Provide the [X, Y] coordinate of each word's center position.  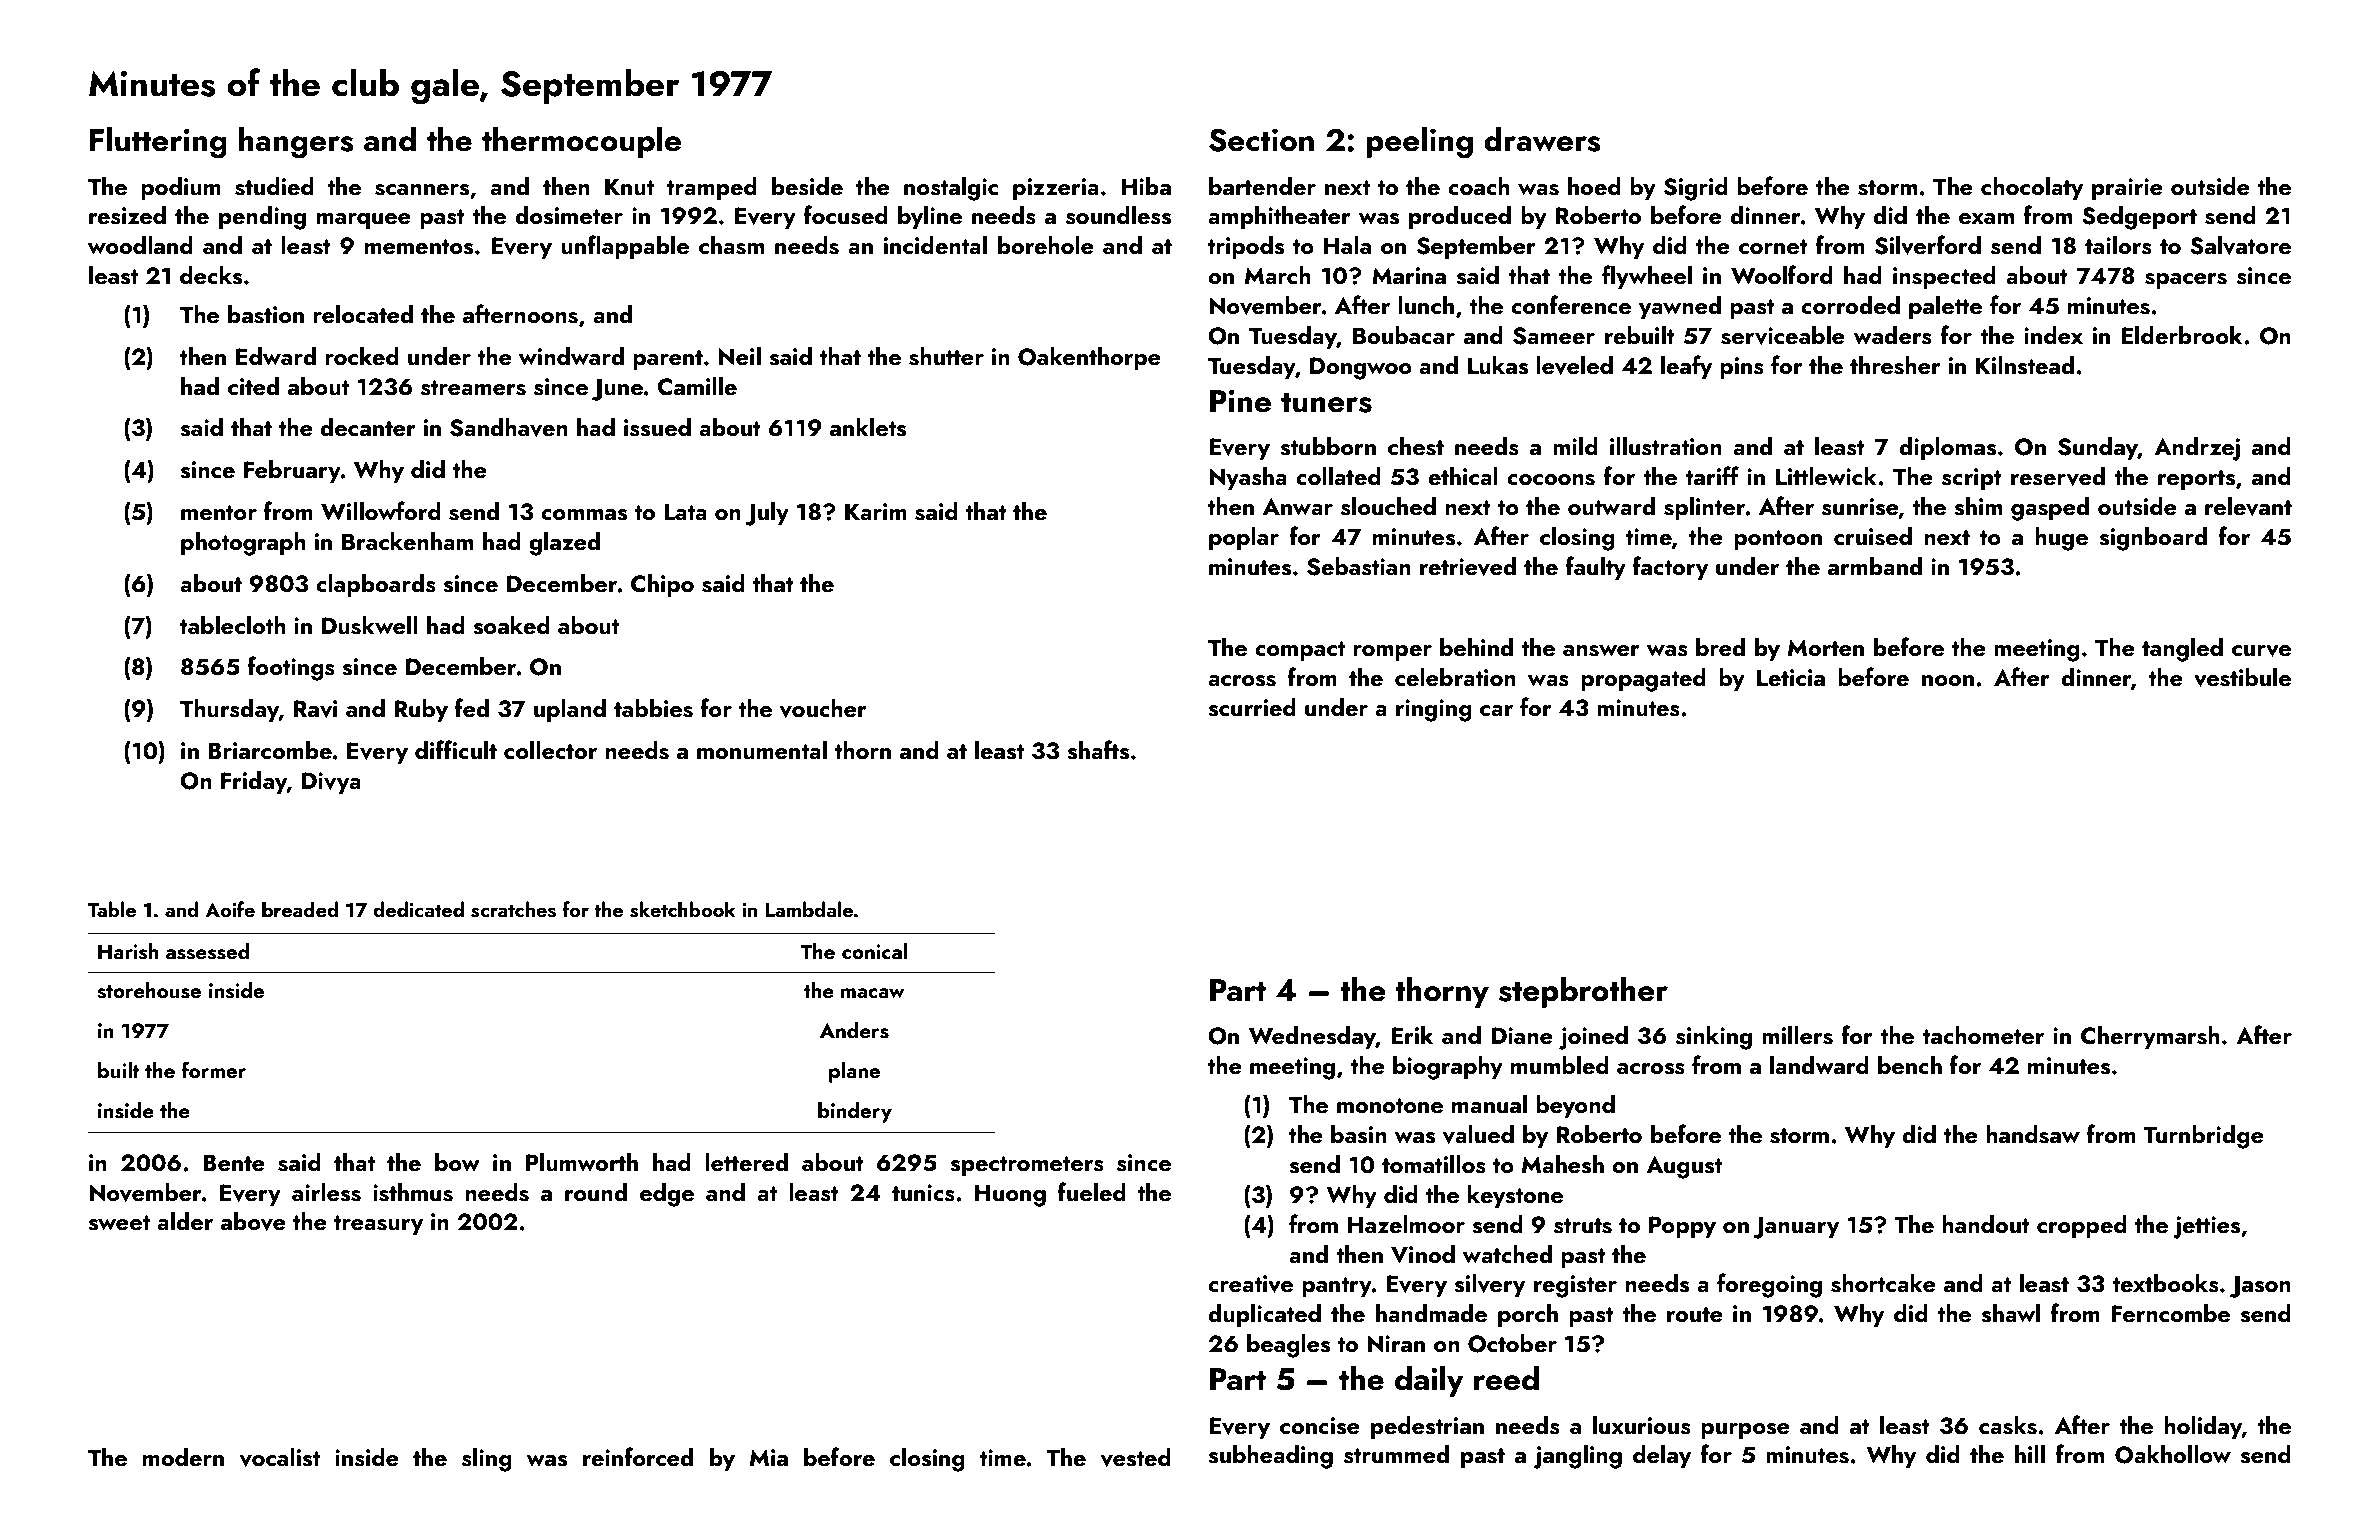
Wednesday [1312, 1037]
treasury [378, 1225]
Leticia [1791, 677]
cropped [2082, 1226]
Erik [1412, 1035]
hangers [296, 142]
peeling [1419, 142]
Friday [254, 782]
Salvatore [2240, 245]
